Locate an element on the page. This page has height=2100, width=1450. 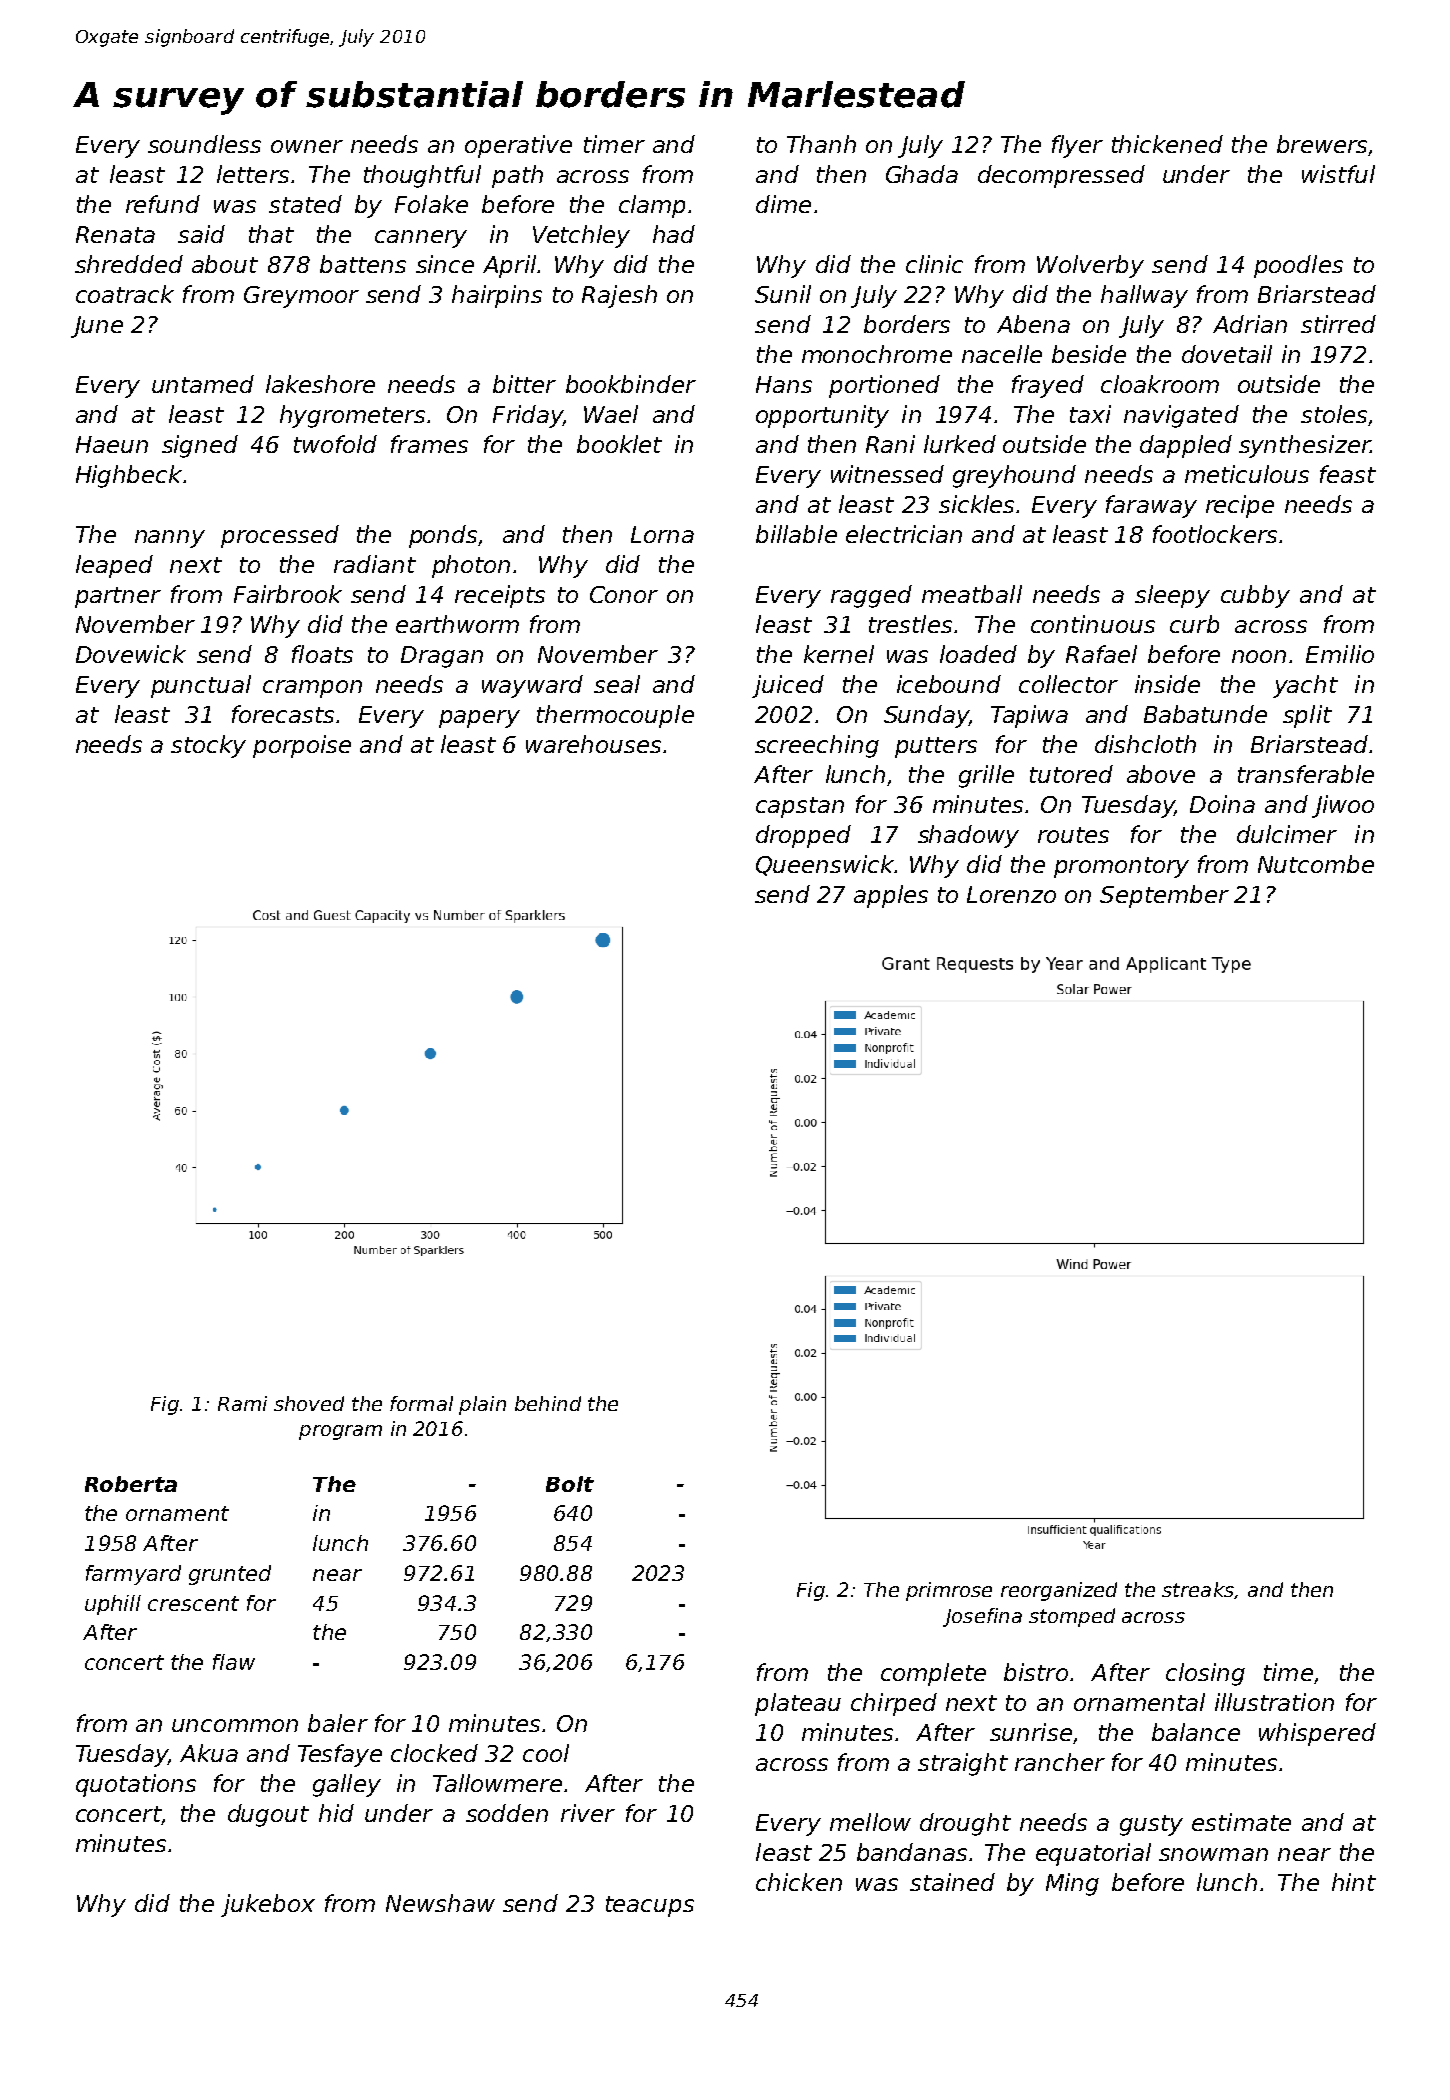
wistful is located at coordinates (1338, 174).
